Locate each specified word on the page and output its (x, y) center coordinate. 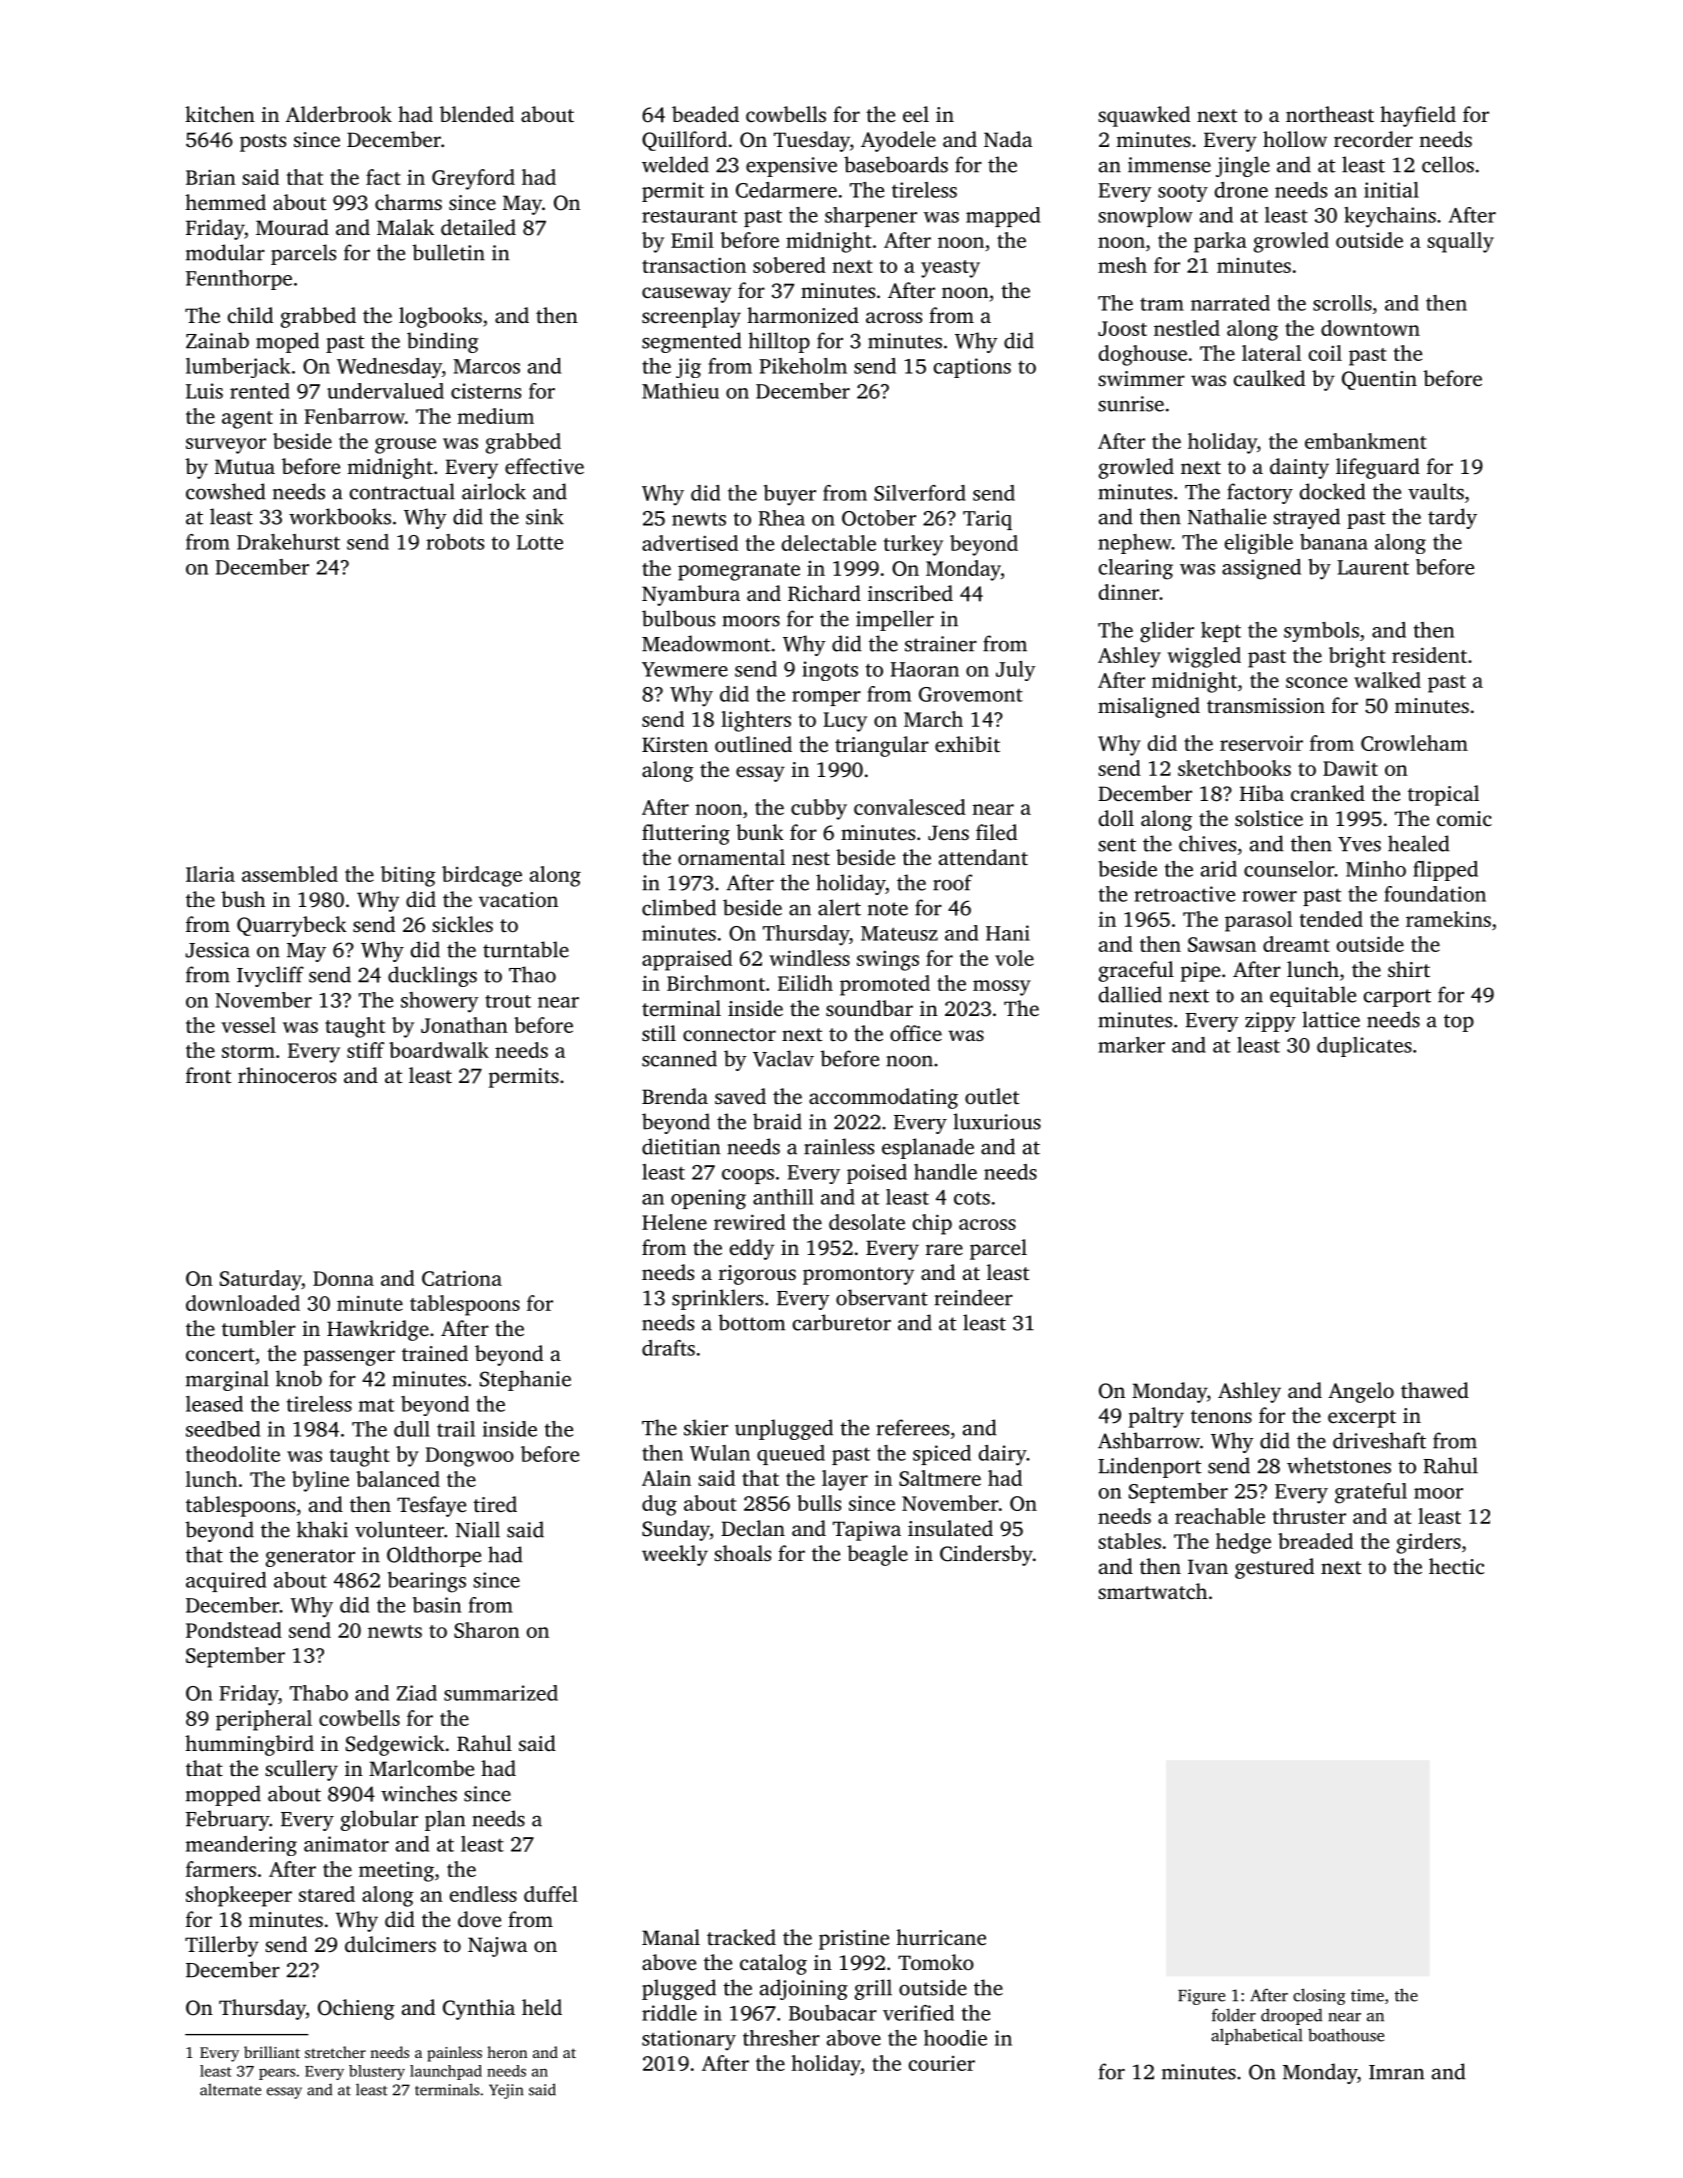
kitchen (220, 114)
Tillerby (222, 1946)
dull (412, 1429)
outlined (753, 744)
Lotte (540, 542)
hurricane (941, 1937)
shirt (1409, 969)
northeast (1330, 114)
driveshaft (1379, 1440)
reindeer (973, 1297)
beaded (705, 114)
